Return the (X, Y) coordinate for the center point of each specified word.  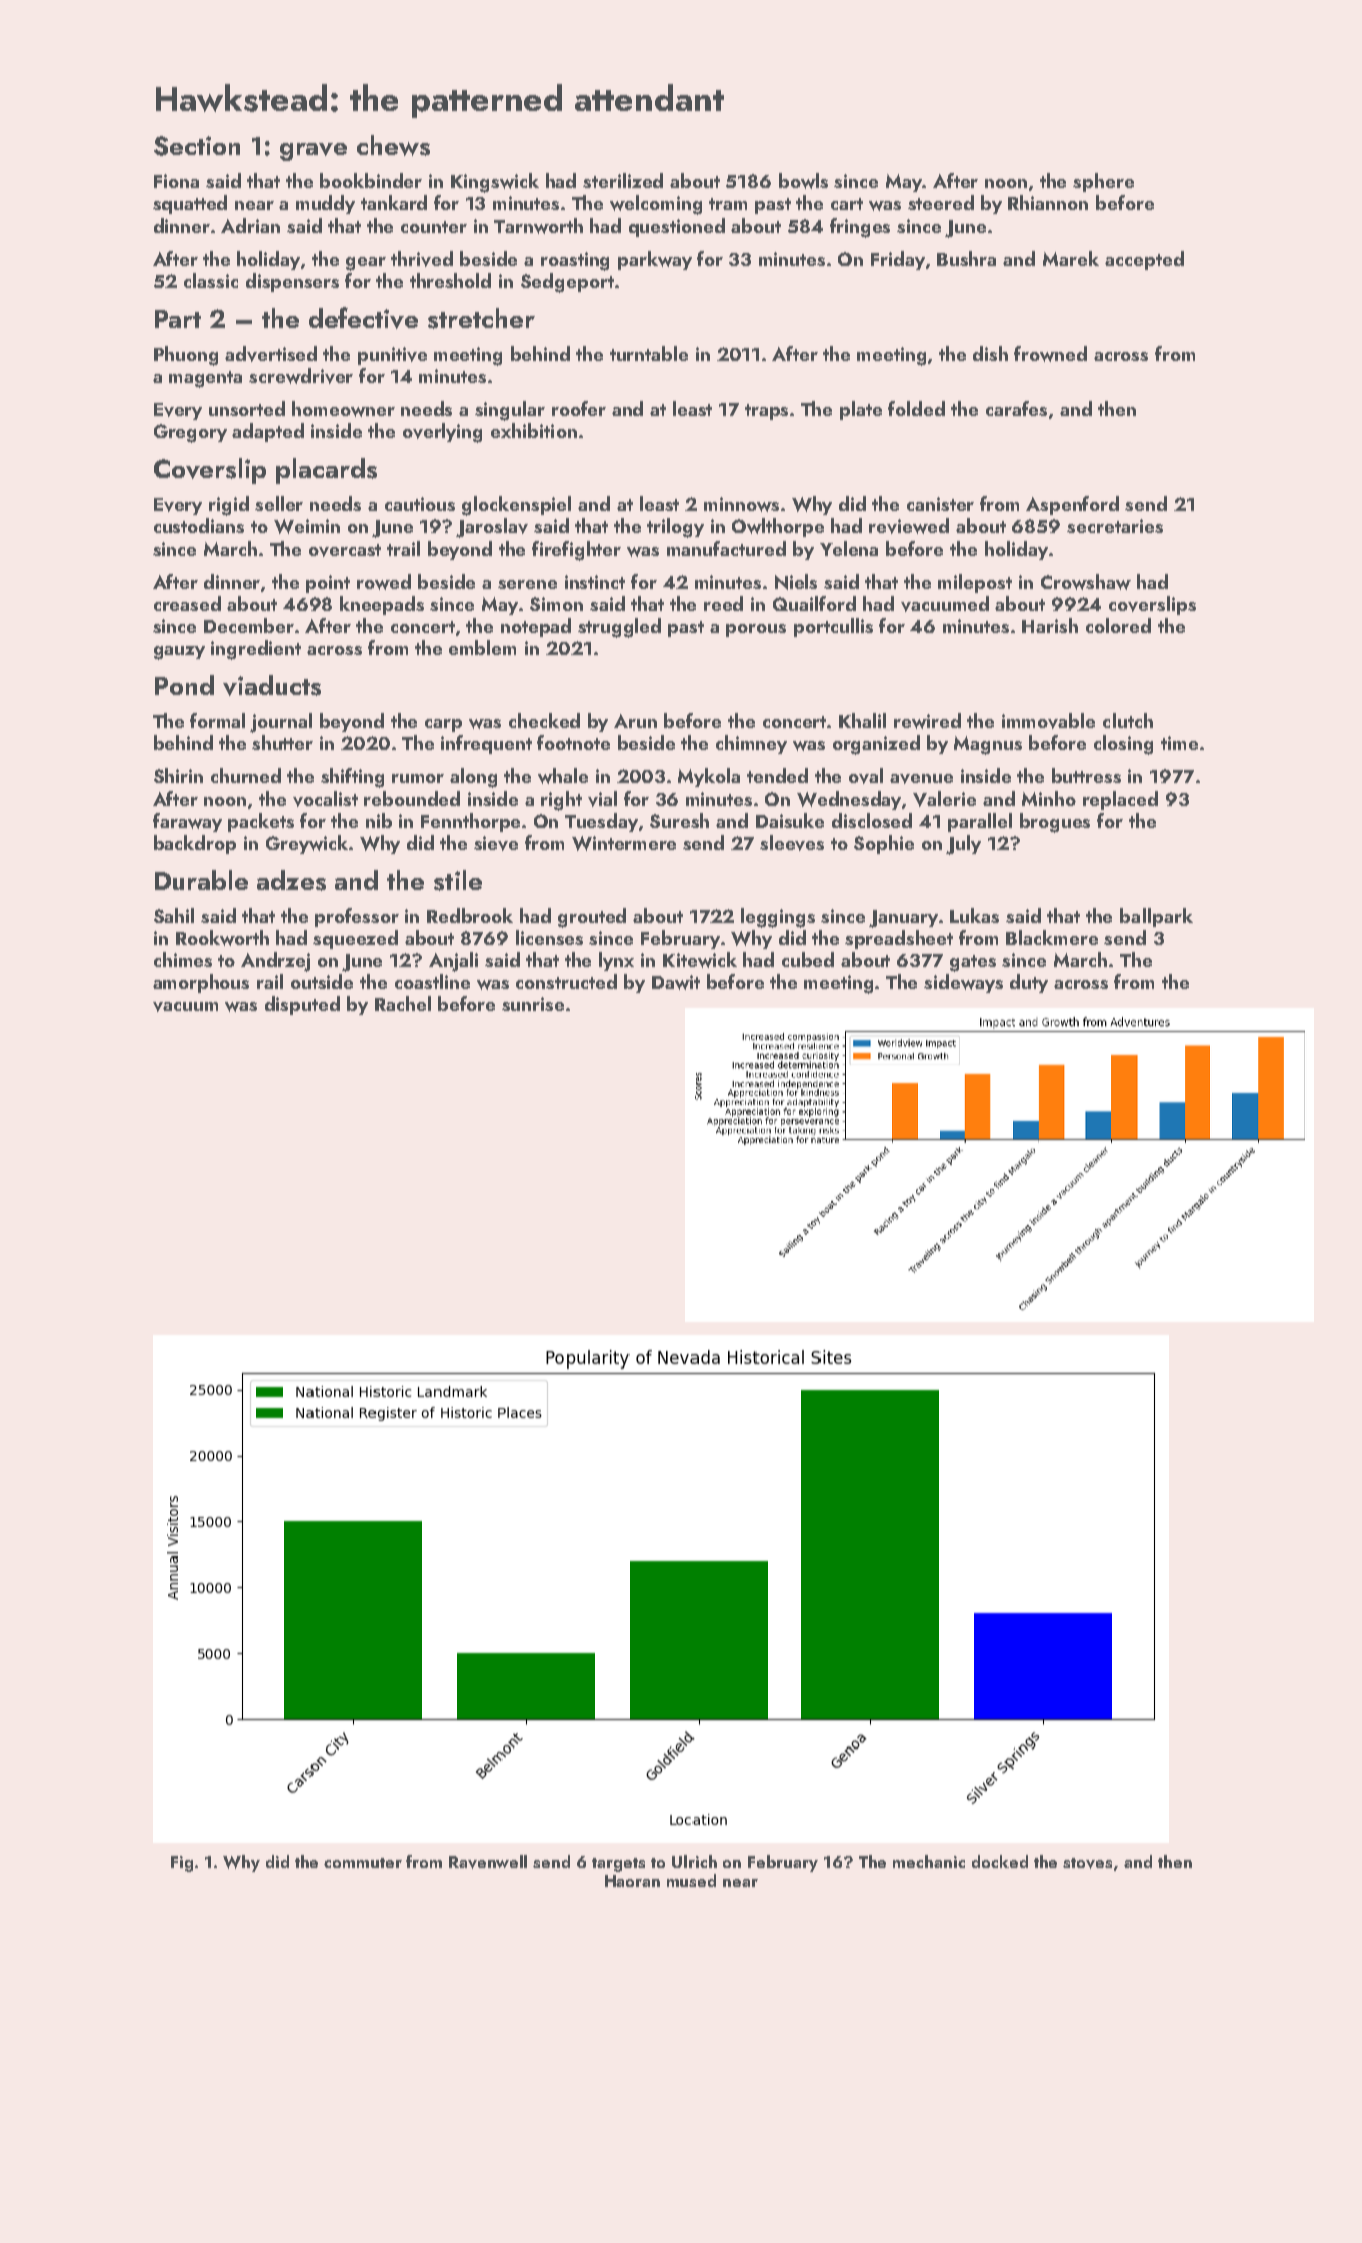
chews (393, 145)
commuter (363, 1863)
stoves (1087, 1863)
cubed (808, 959)
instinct (595, 582)
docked (1000, 1861)
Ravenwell (488, 1862)
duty (1029, 983)
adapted (268, 432)
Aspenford (1072, 505)
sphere (1103, 182)
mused (691, 1880)
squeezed (355, 939)
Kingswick (495, 183)
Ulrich (694, 1861)
